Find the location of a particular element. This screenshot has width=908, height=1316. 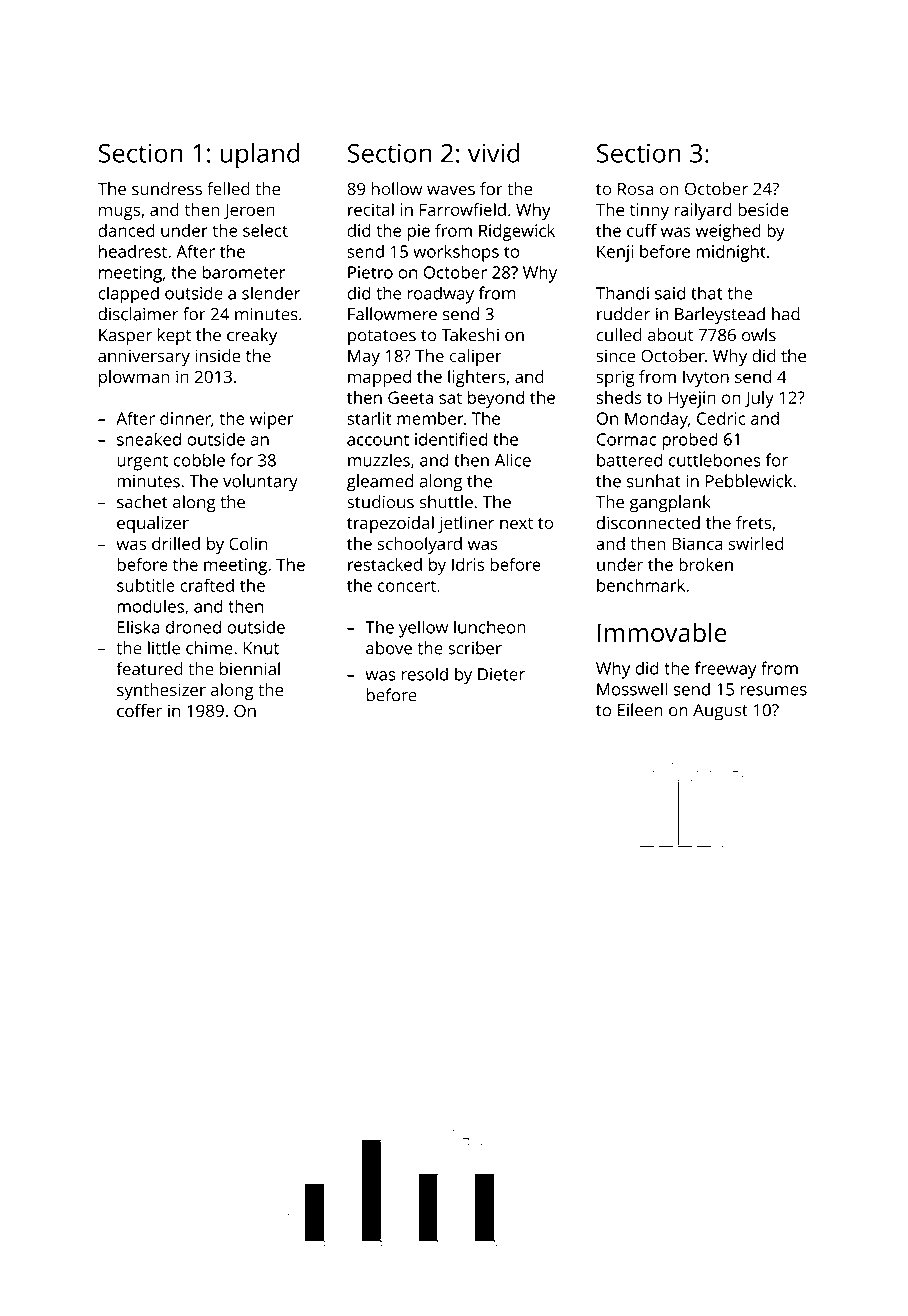

cobble is located at coordinates (199, 460).
